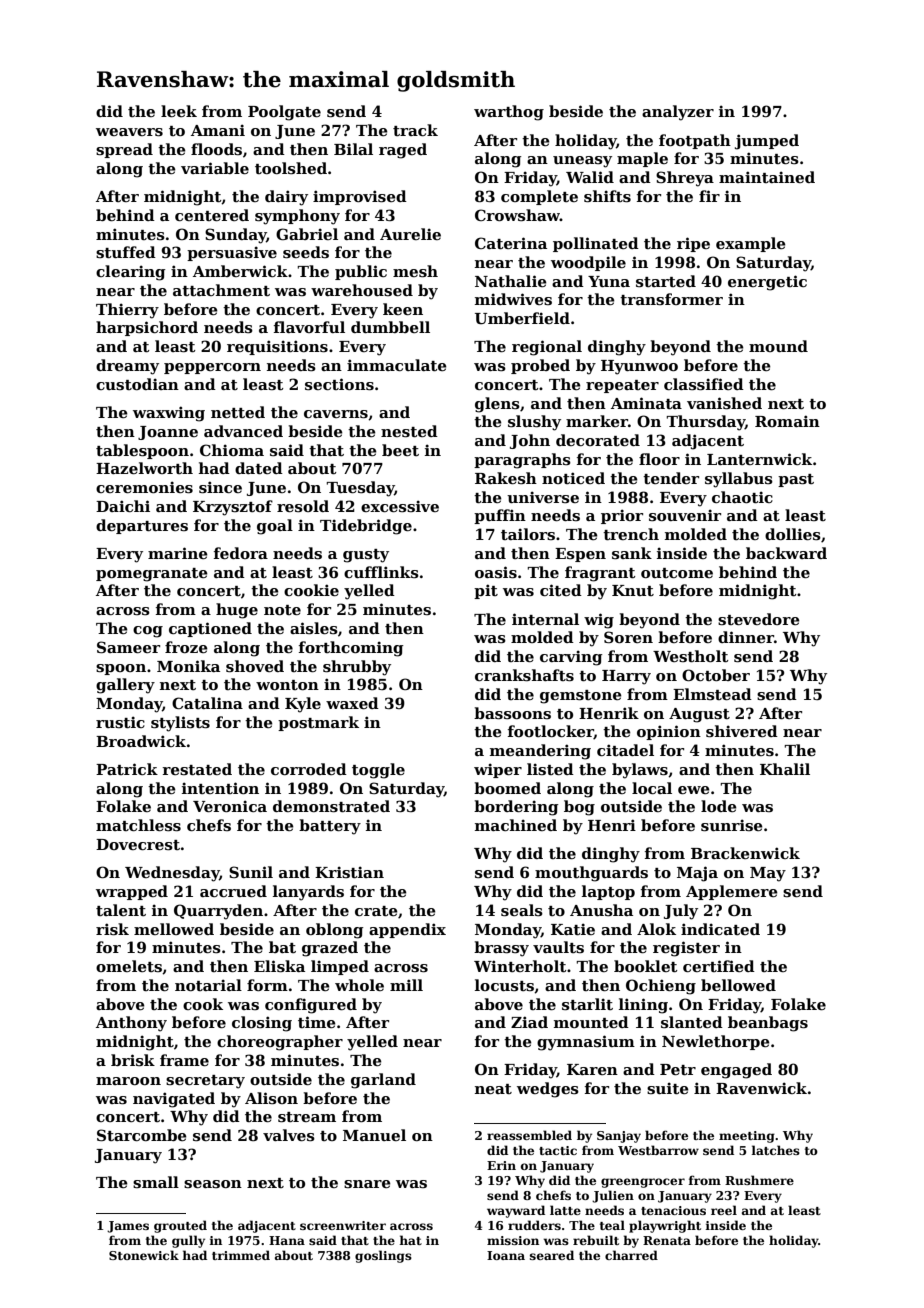 The image size is (924, 1308). Describe the element at coordinates (367, 1184) in the screenshot. I see `snare` at that location.
